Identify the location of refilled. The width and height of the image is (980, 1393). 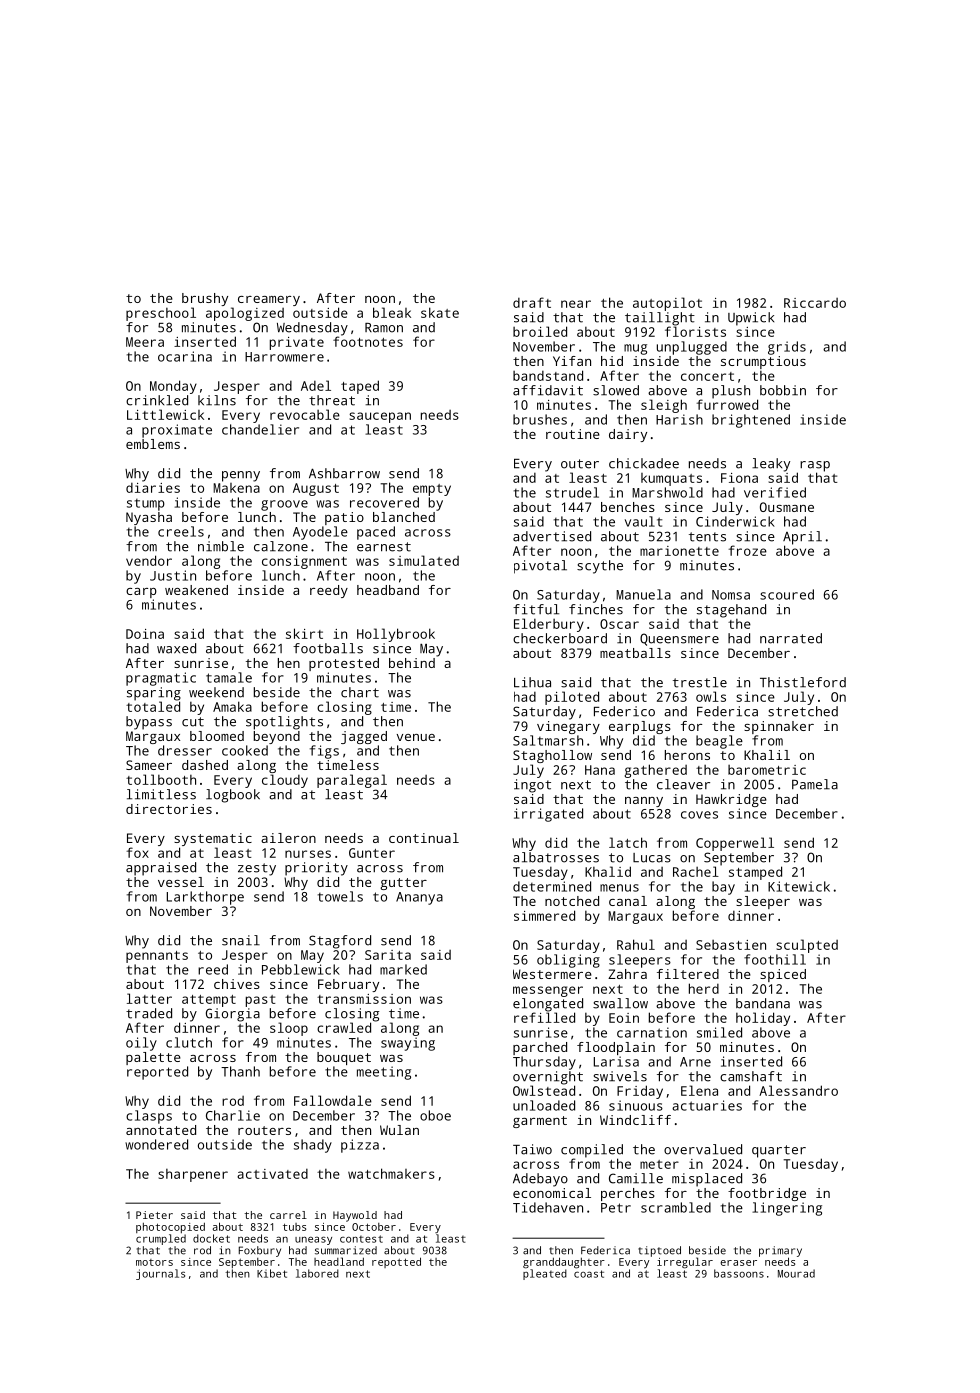
(544, 1017).
